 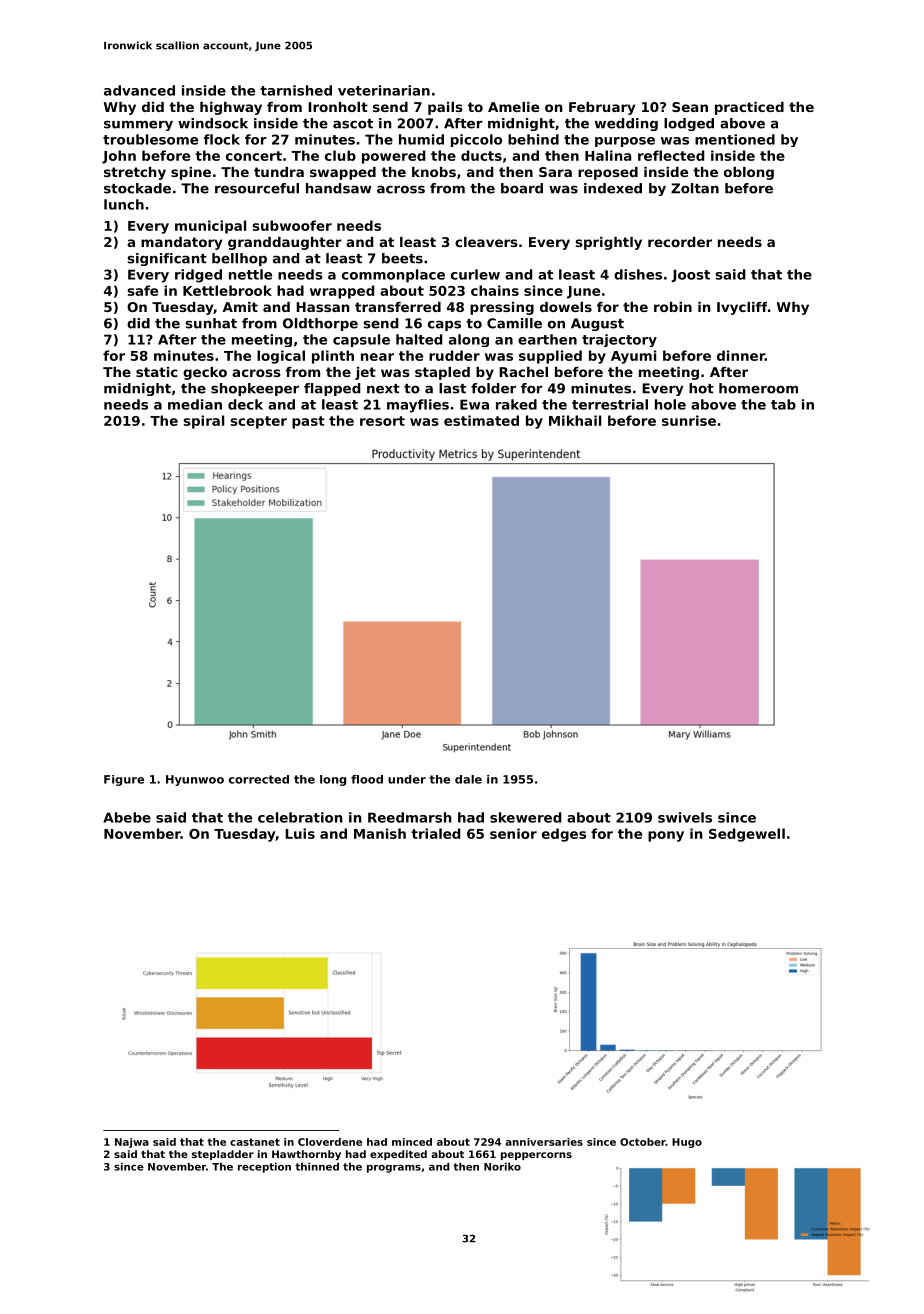 What do you see at coordinates (685, 817) in the screenshot?
I see `swivels` at bounding box center [685, 817].
